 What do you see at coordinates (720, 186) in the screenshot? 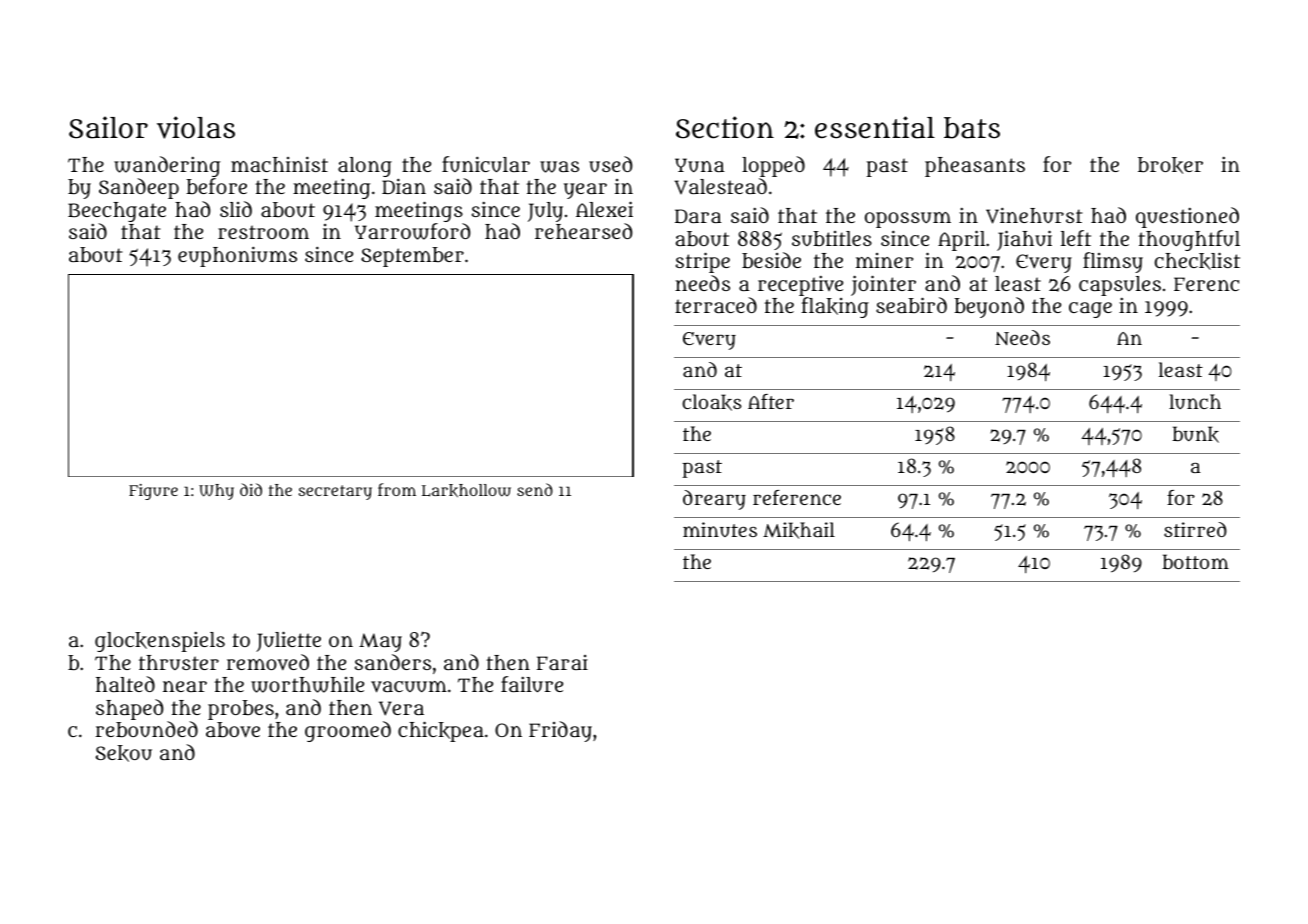
I see `Valestead` at bounding box center [720, 186].
